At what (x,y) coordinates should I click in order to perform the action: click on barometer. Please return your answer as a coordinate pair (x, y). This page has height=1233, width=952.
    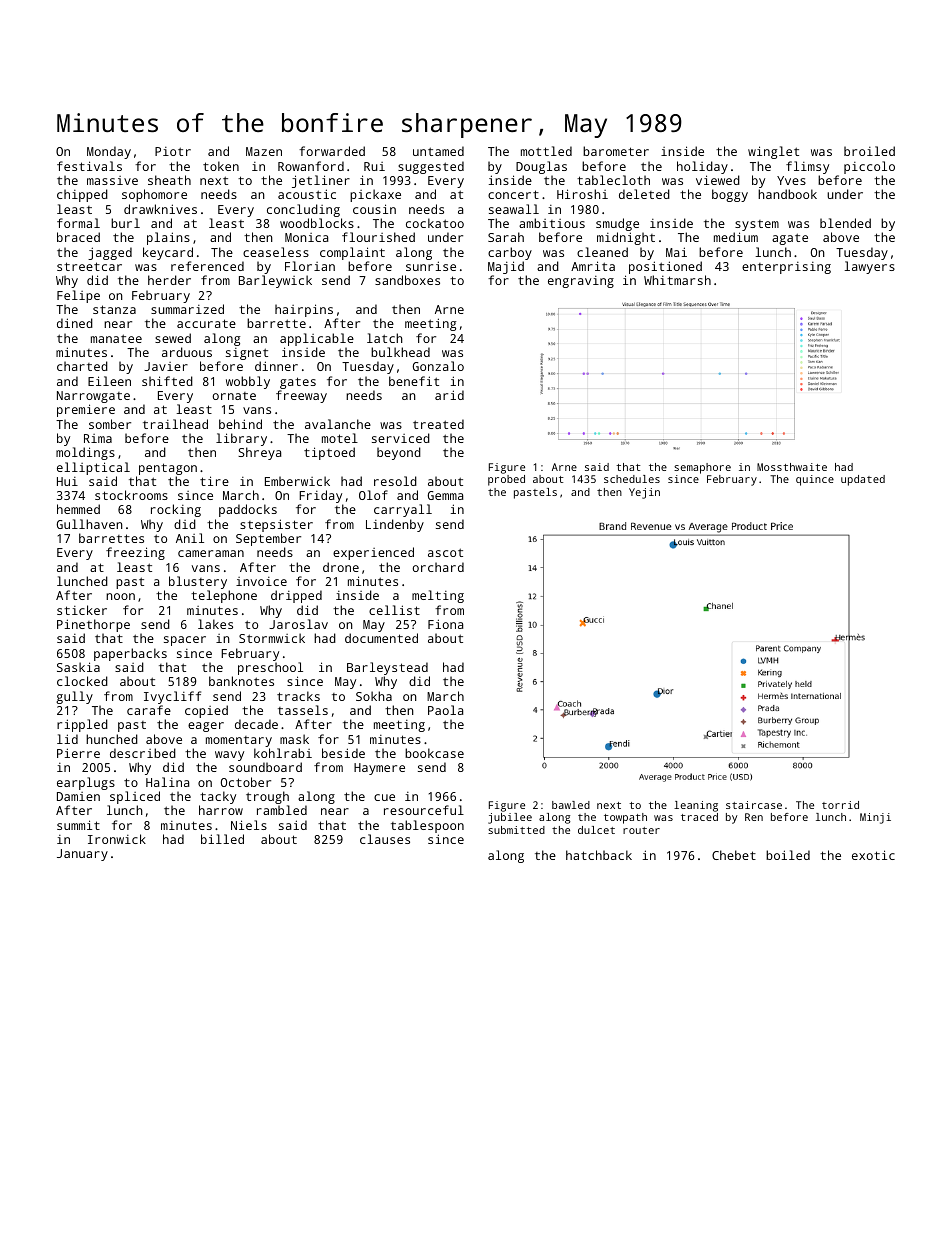
    Looking at the image, I should click on (616, 151).
